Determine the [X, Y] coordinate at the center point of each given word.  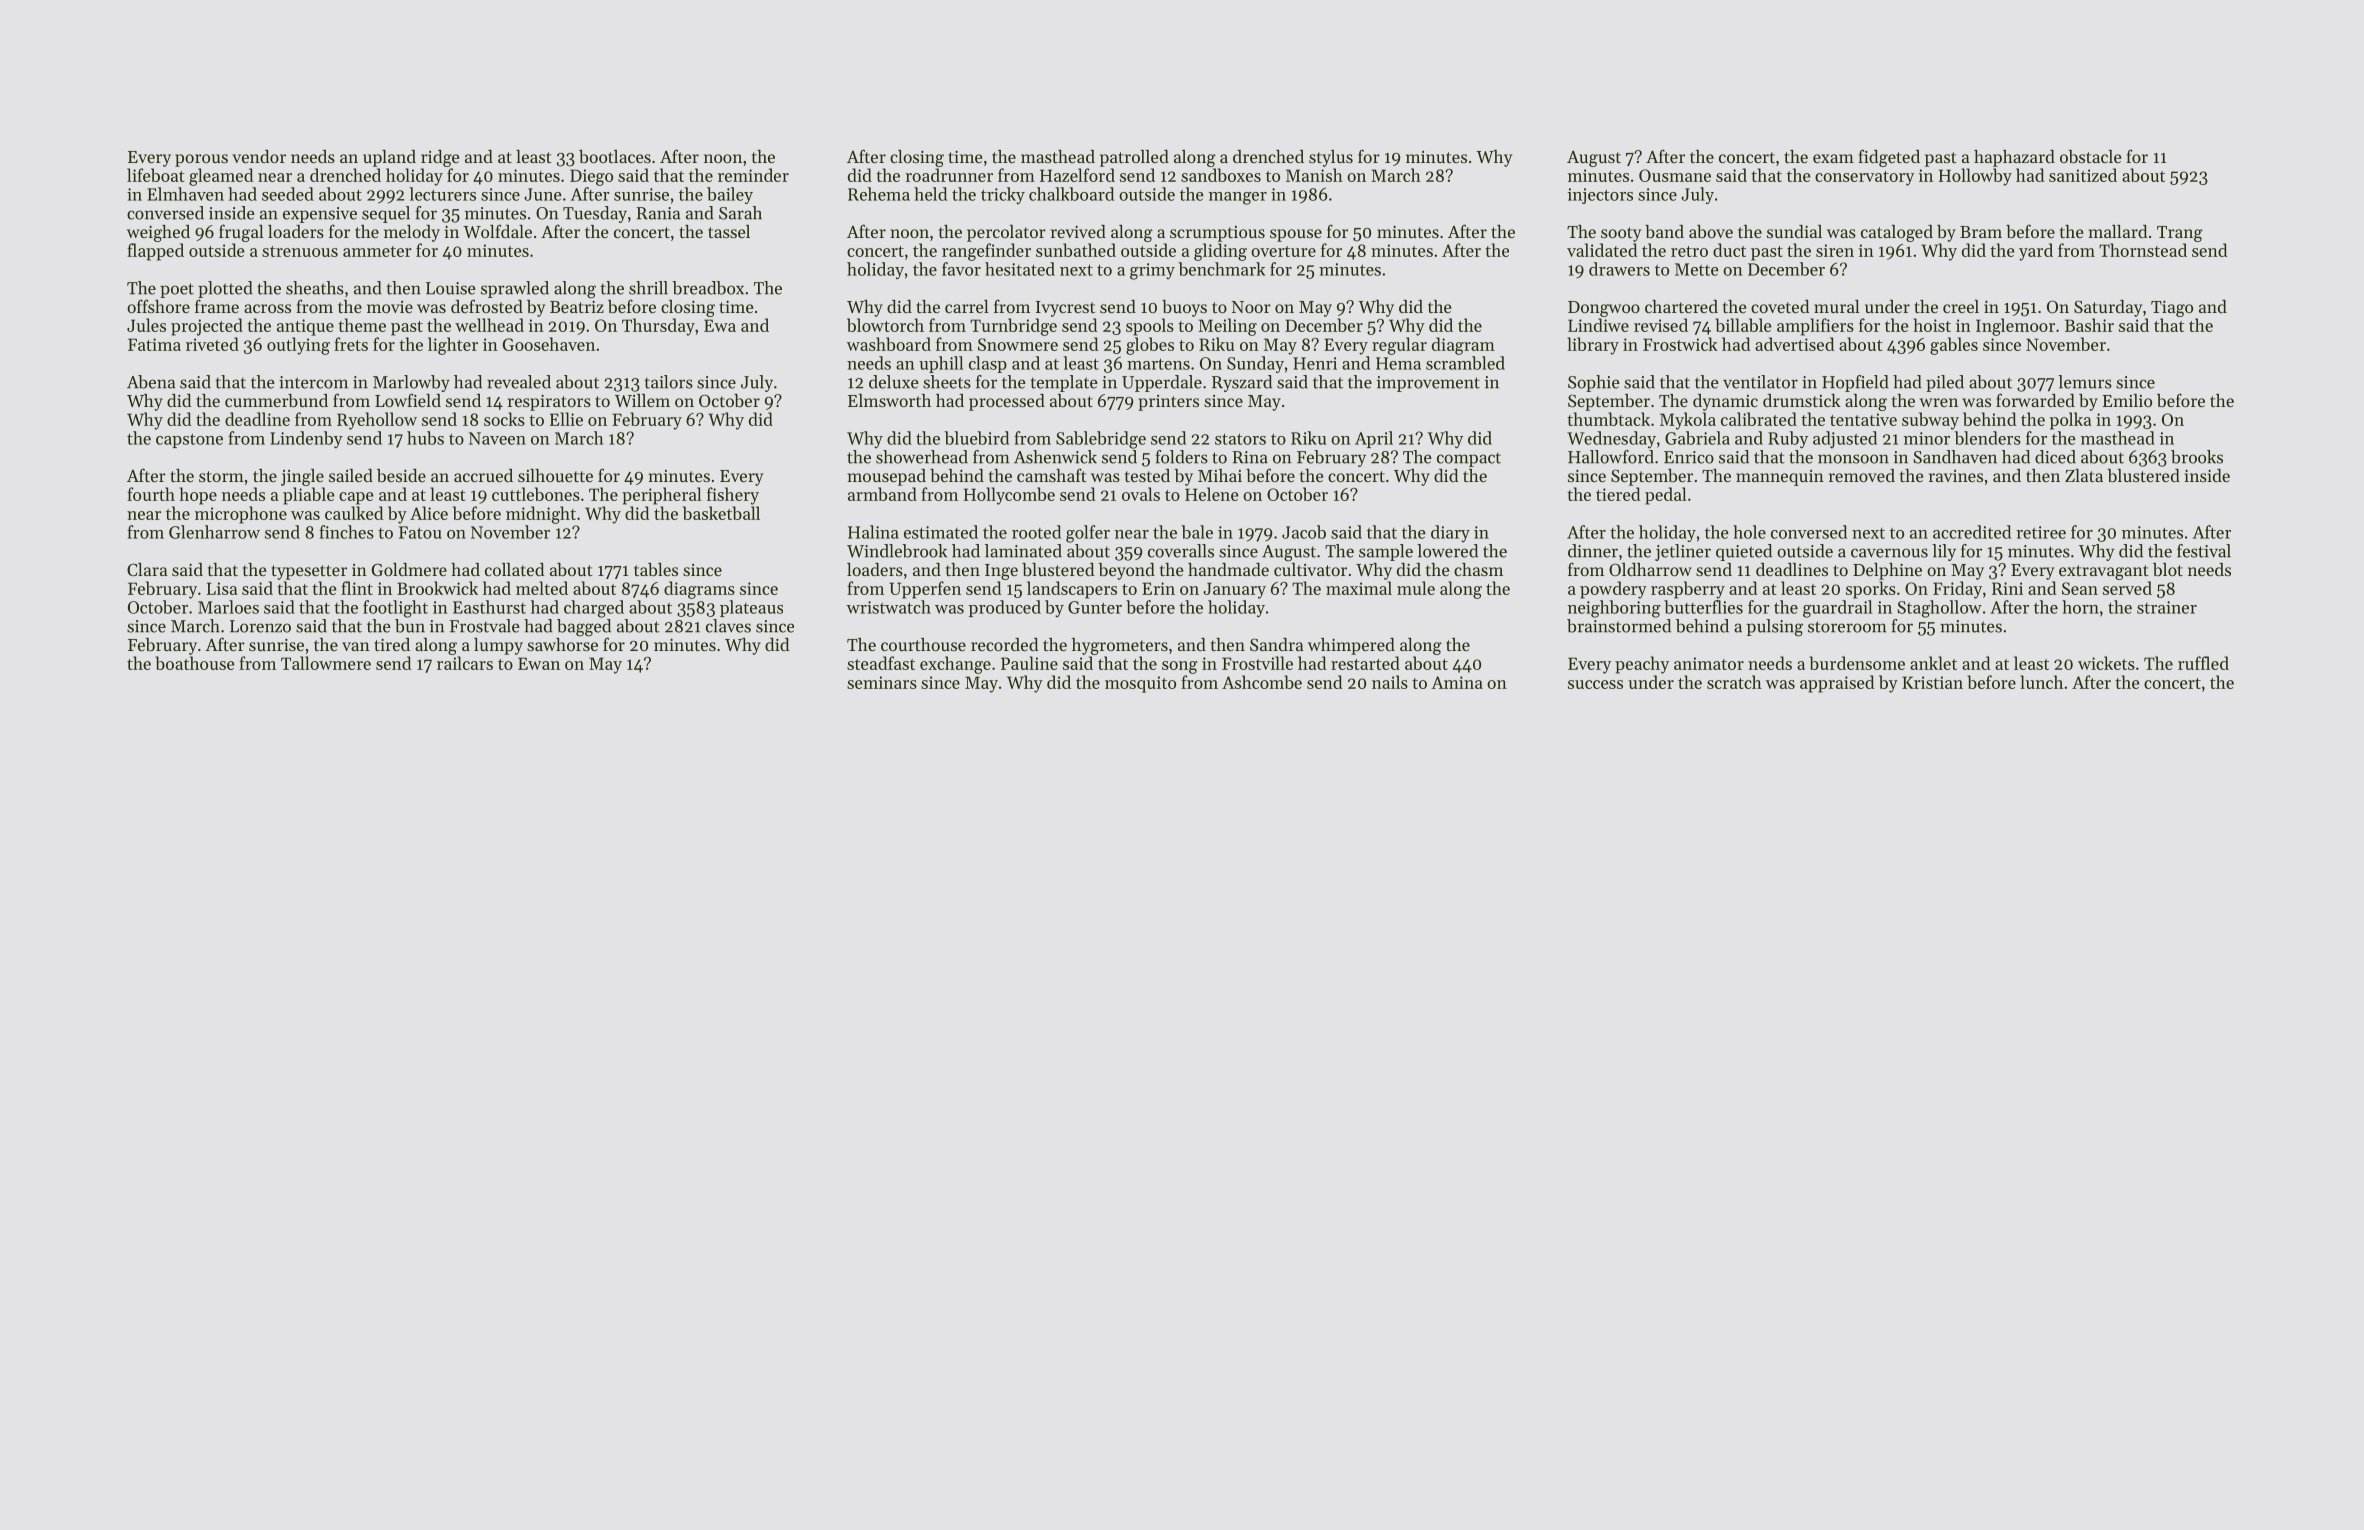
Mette [1697, 269]
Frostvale [484, 626]
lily [1944, 552]
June [543, 194]
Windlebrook [897, 551]
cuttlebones [536, 494]
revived [1078, 231]
